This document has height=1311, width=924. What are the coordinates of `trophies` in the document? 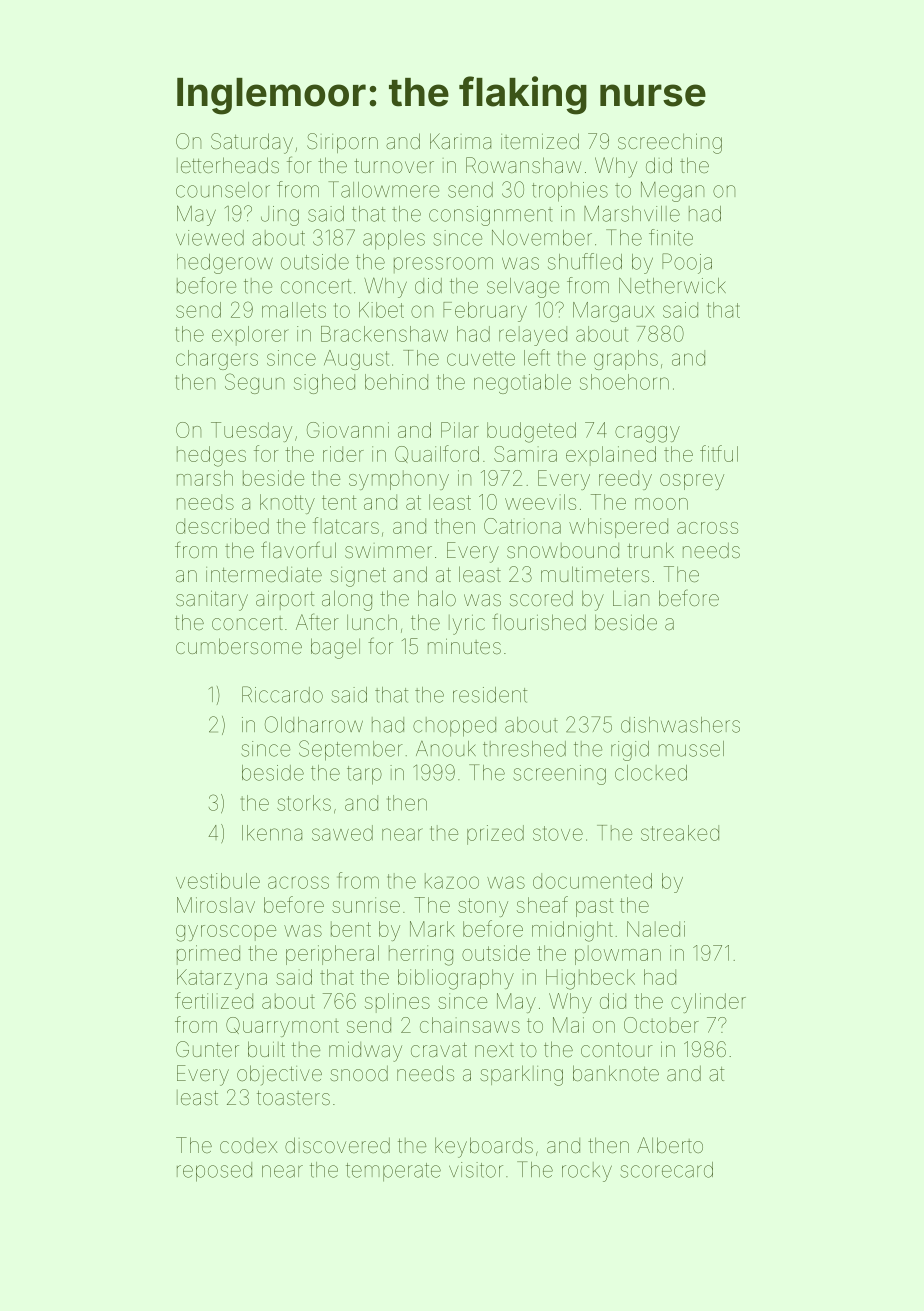 It's located at (570, 192).
